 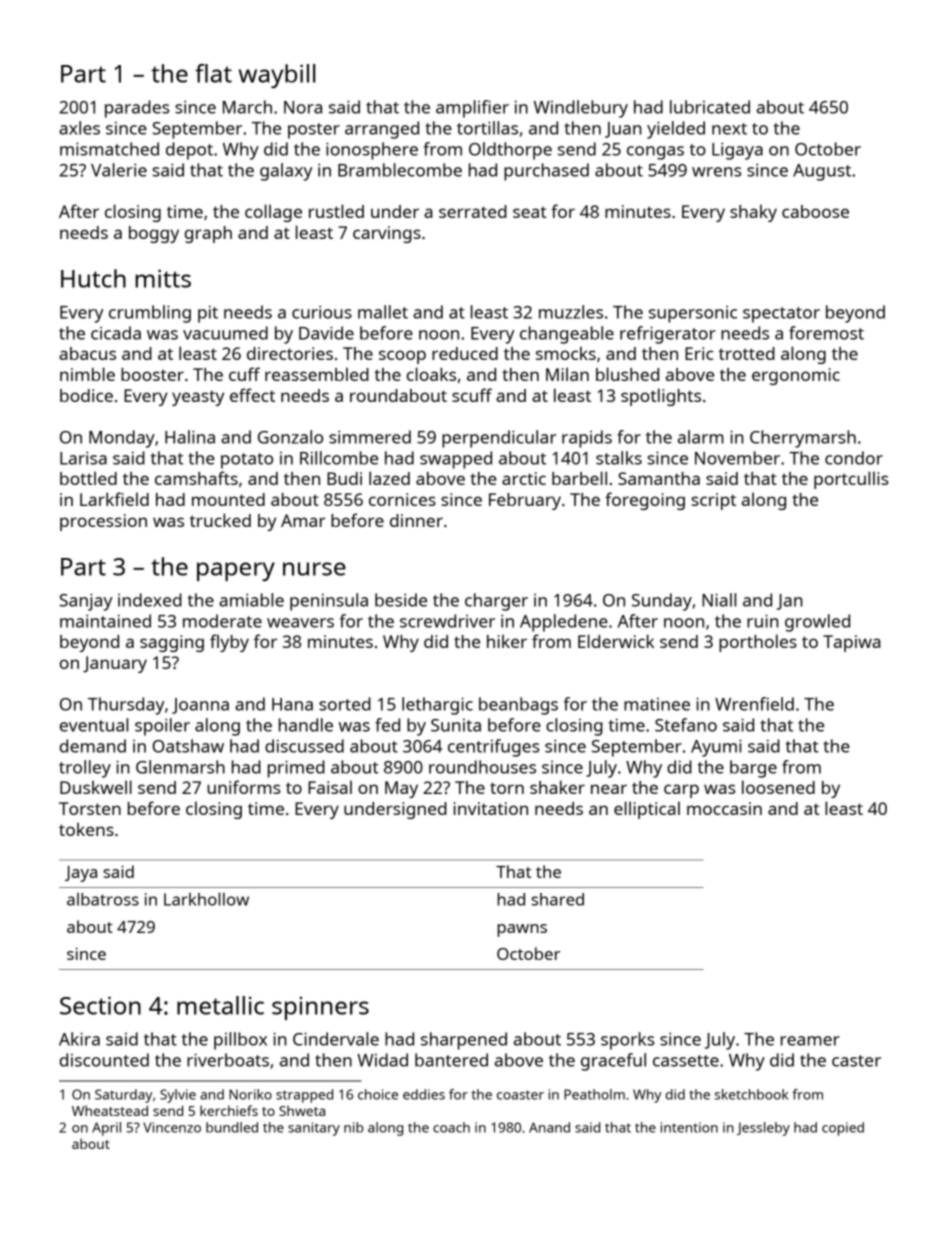 What do you see at coordinates (232, 1127) in the image?
I see `bundled` at bounding box center [232, 1127].
